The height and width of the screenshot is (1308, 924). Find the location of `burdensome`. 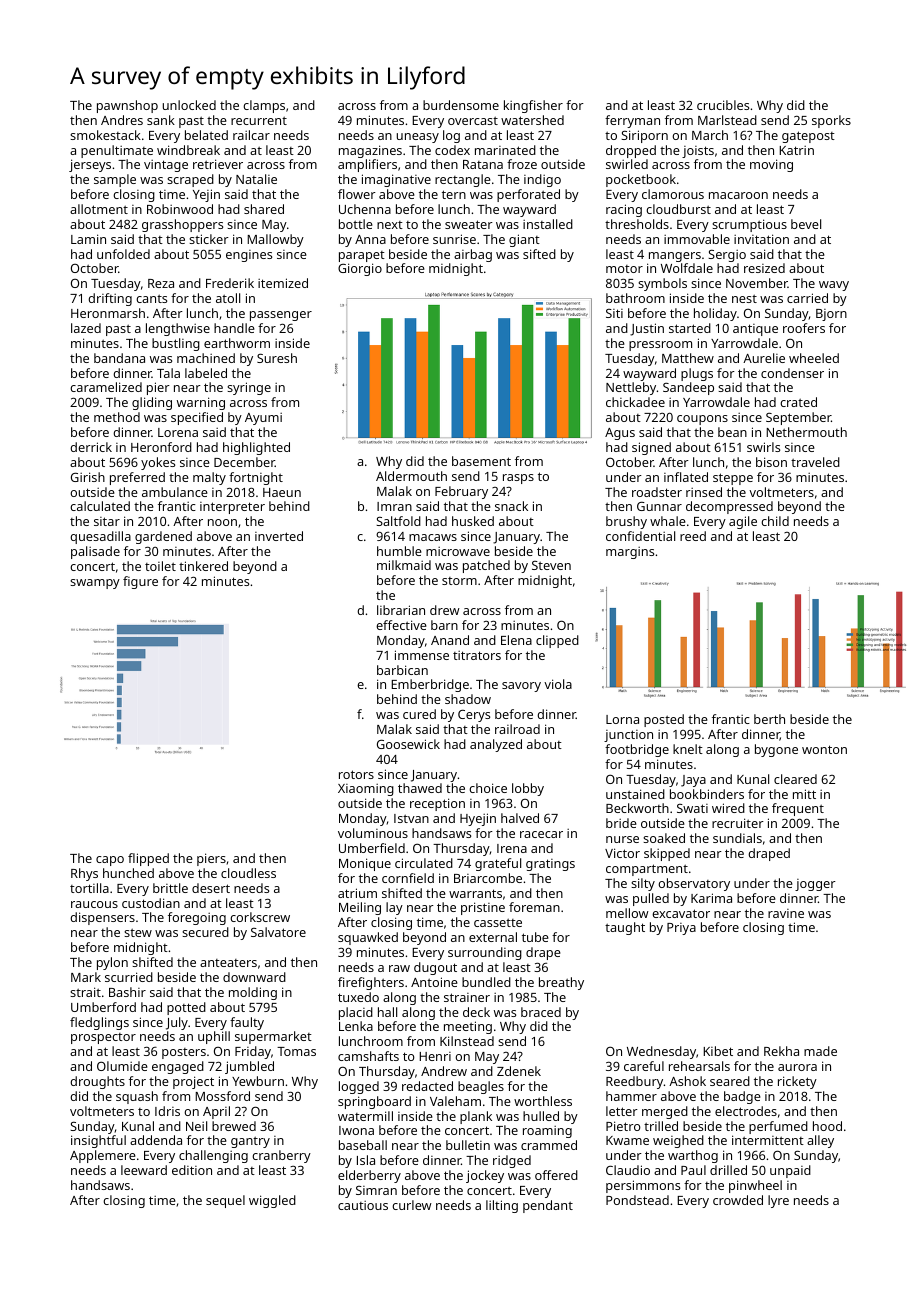

burdensome is located at coordinates (461, 105).
